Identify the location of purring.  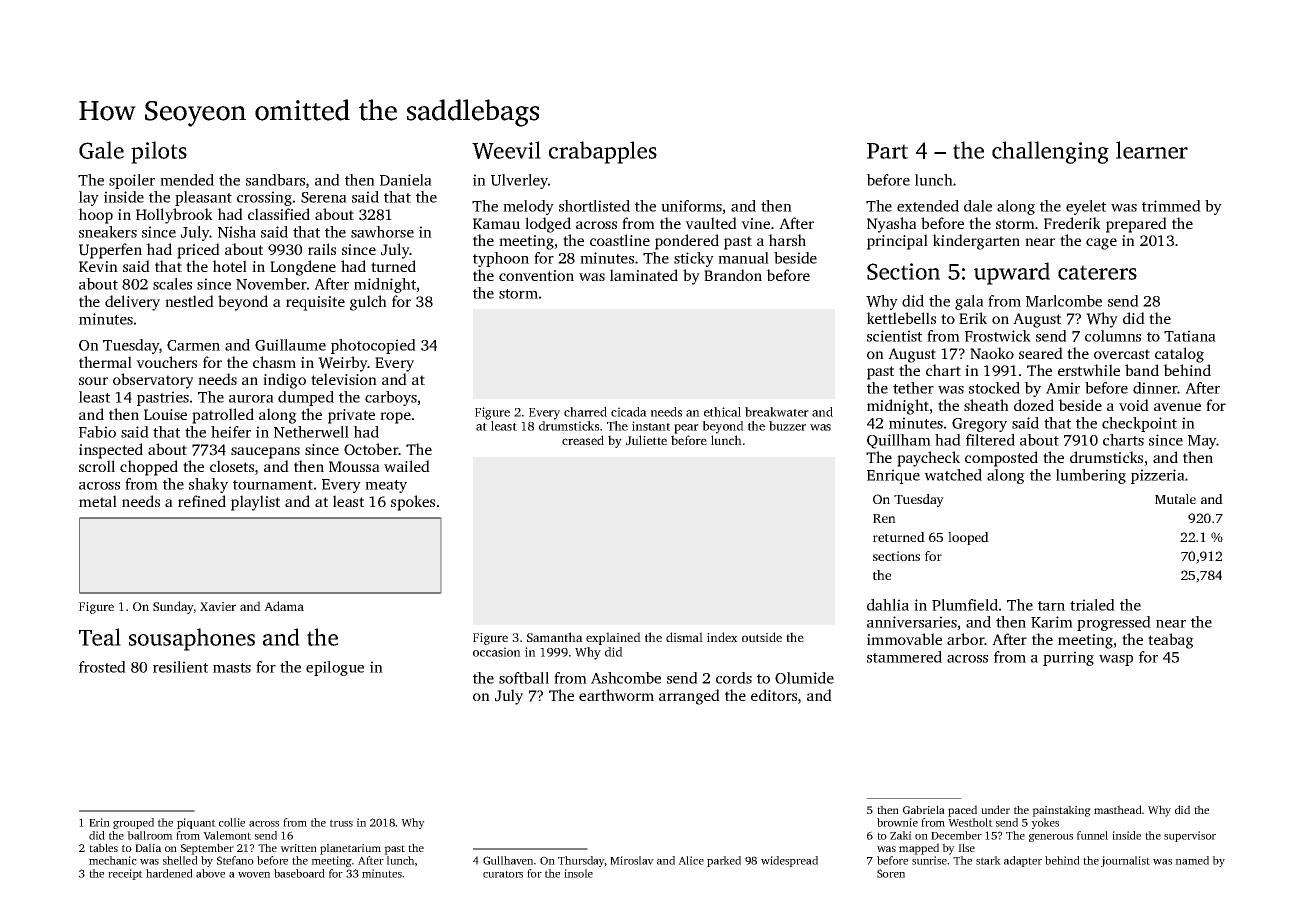
(1068, 658).
